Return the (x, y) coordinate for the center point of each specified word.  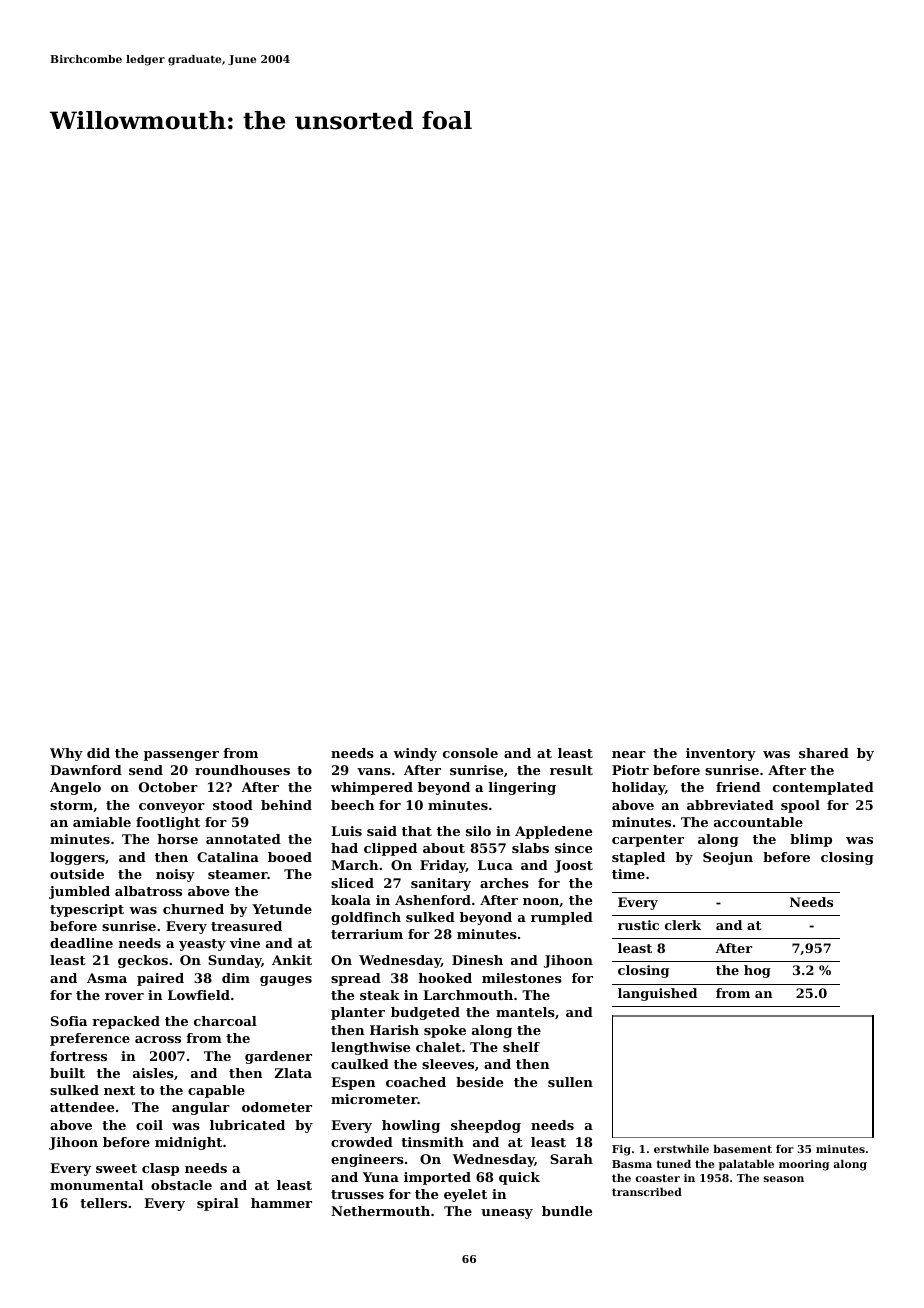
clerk (683, 925)
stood (233, 805)
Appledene (553, 832)
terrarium (367, 934)
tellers (103, 1203)
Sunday (235, 961)
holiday (638, 788)
